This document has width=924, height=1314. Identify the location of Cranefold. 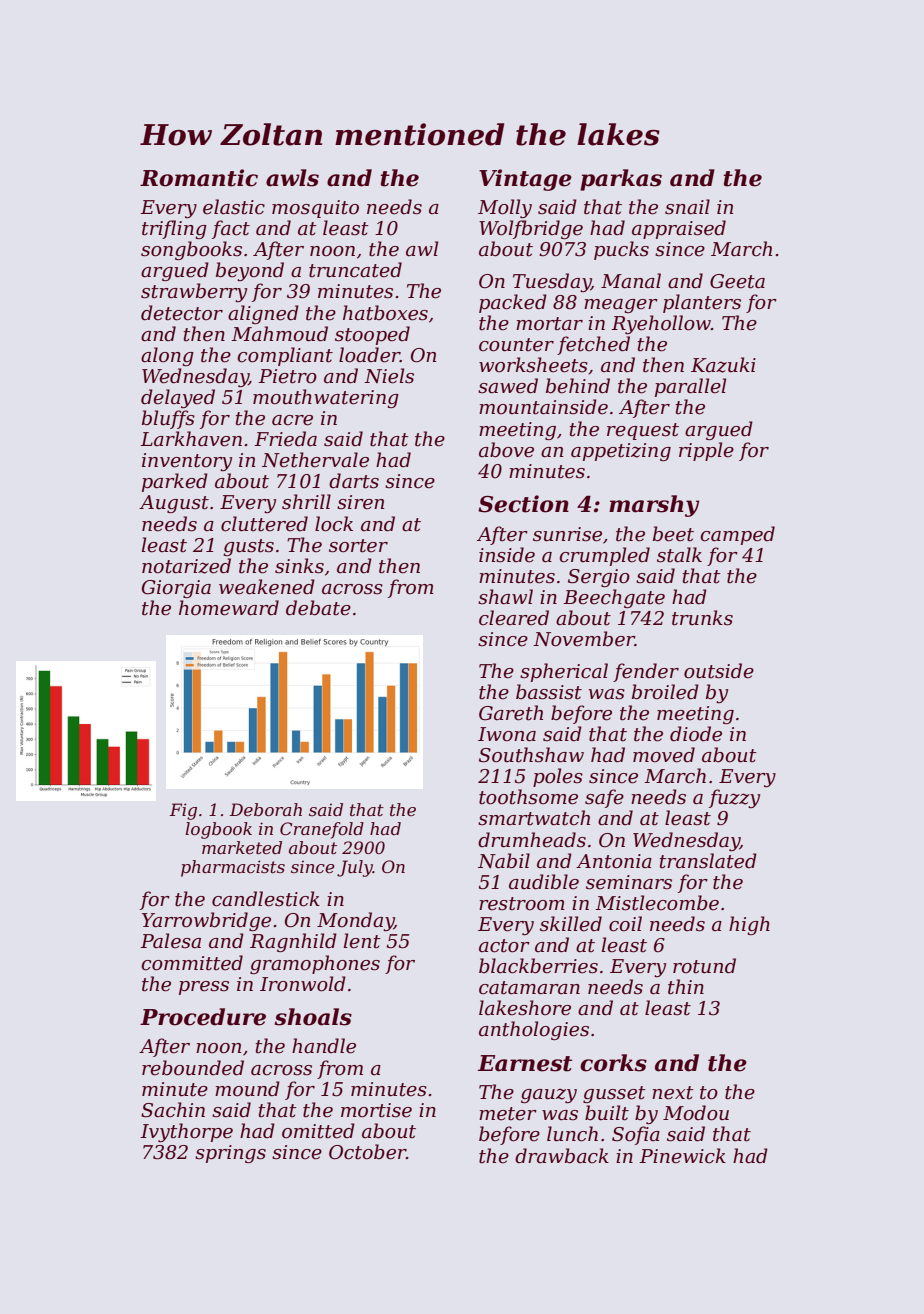
(322, 830).
